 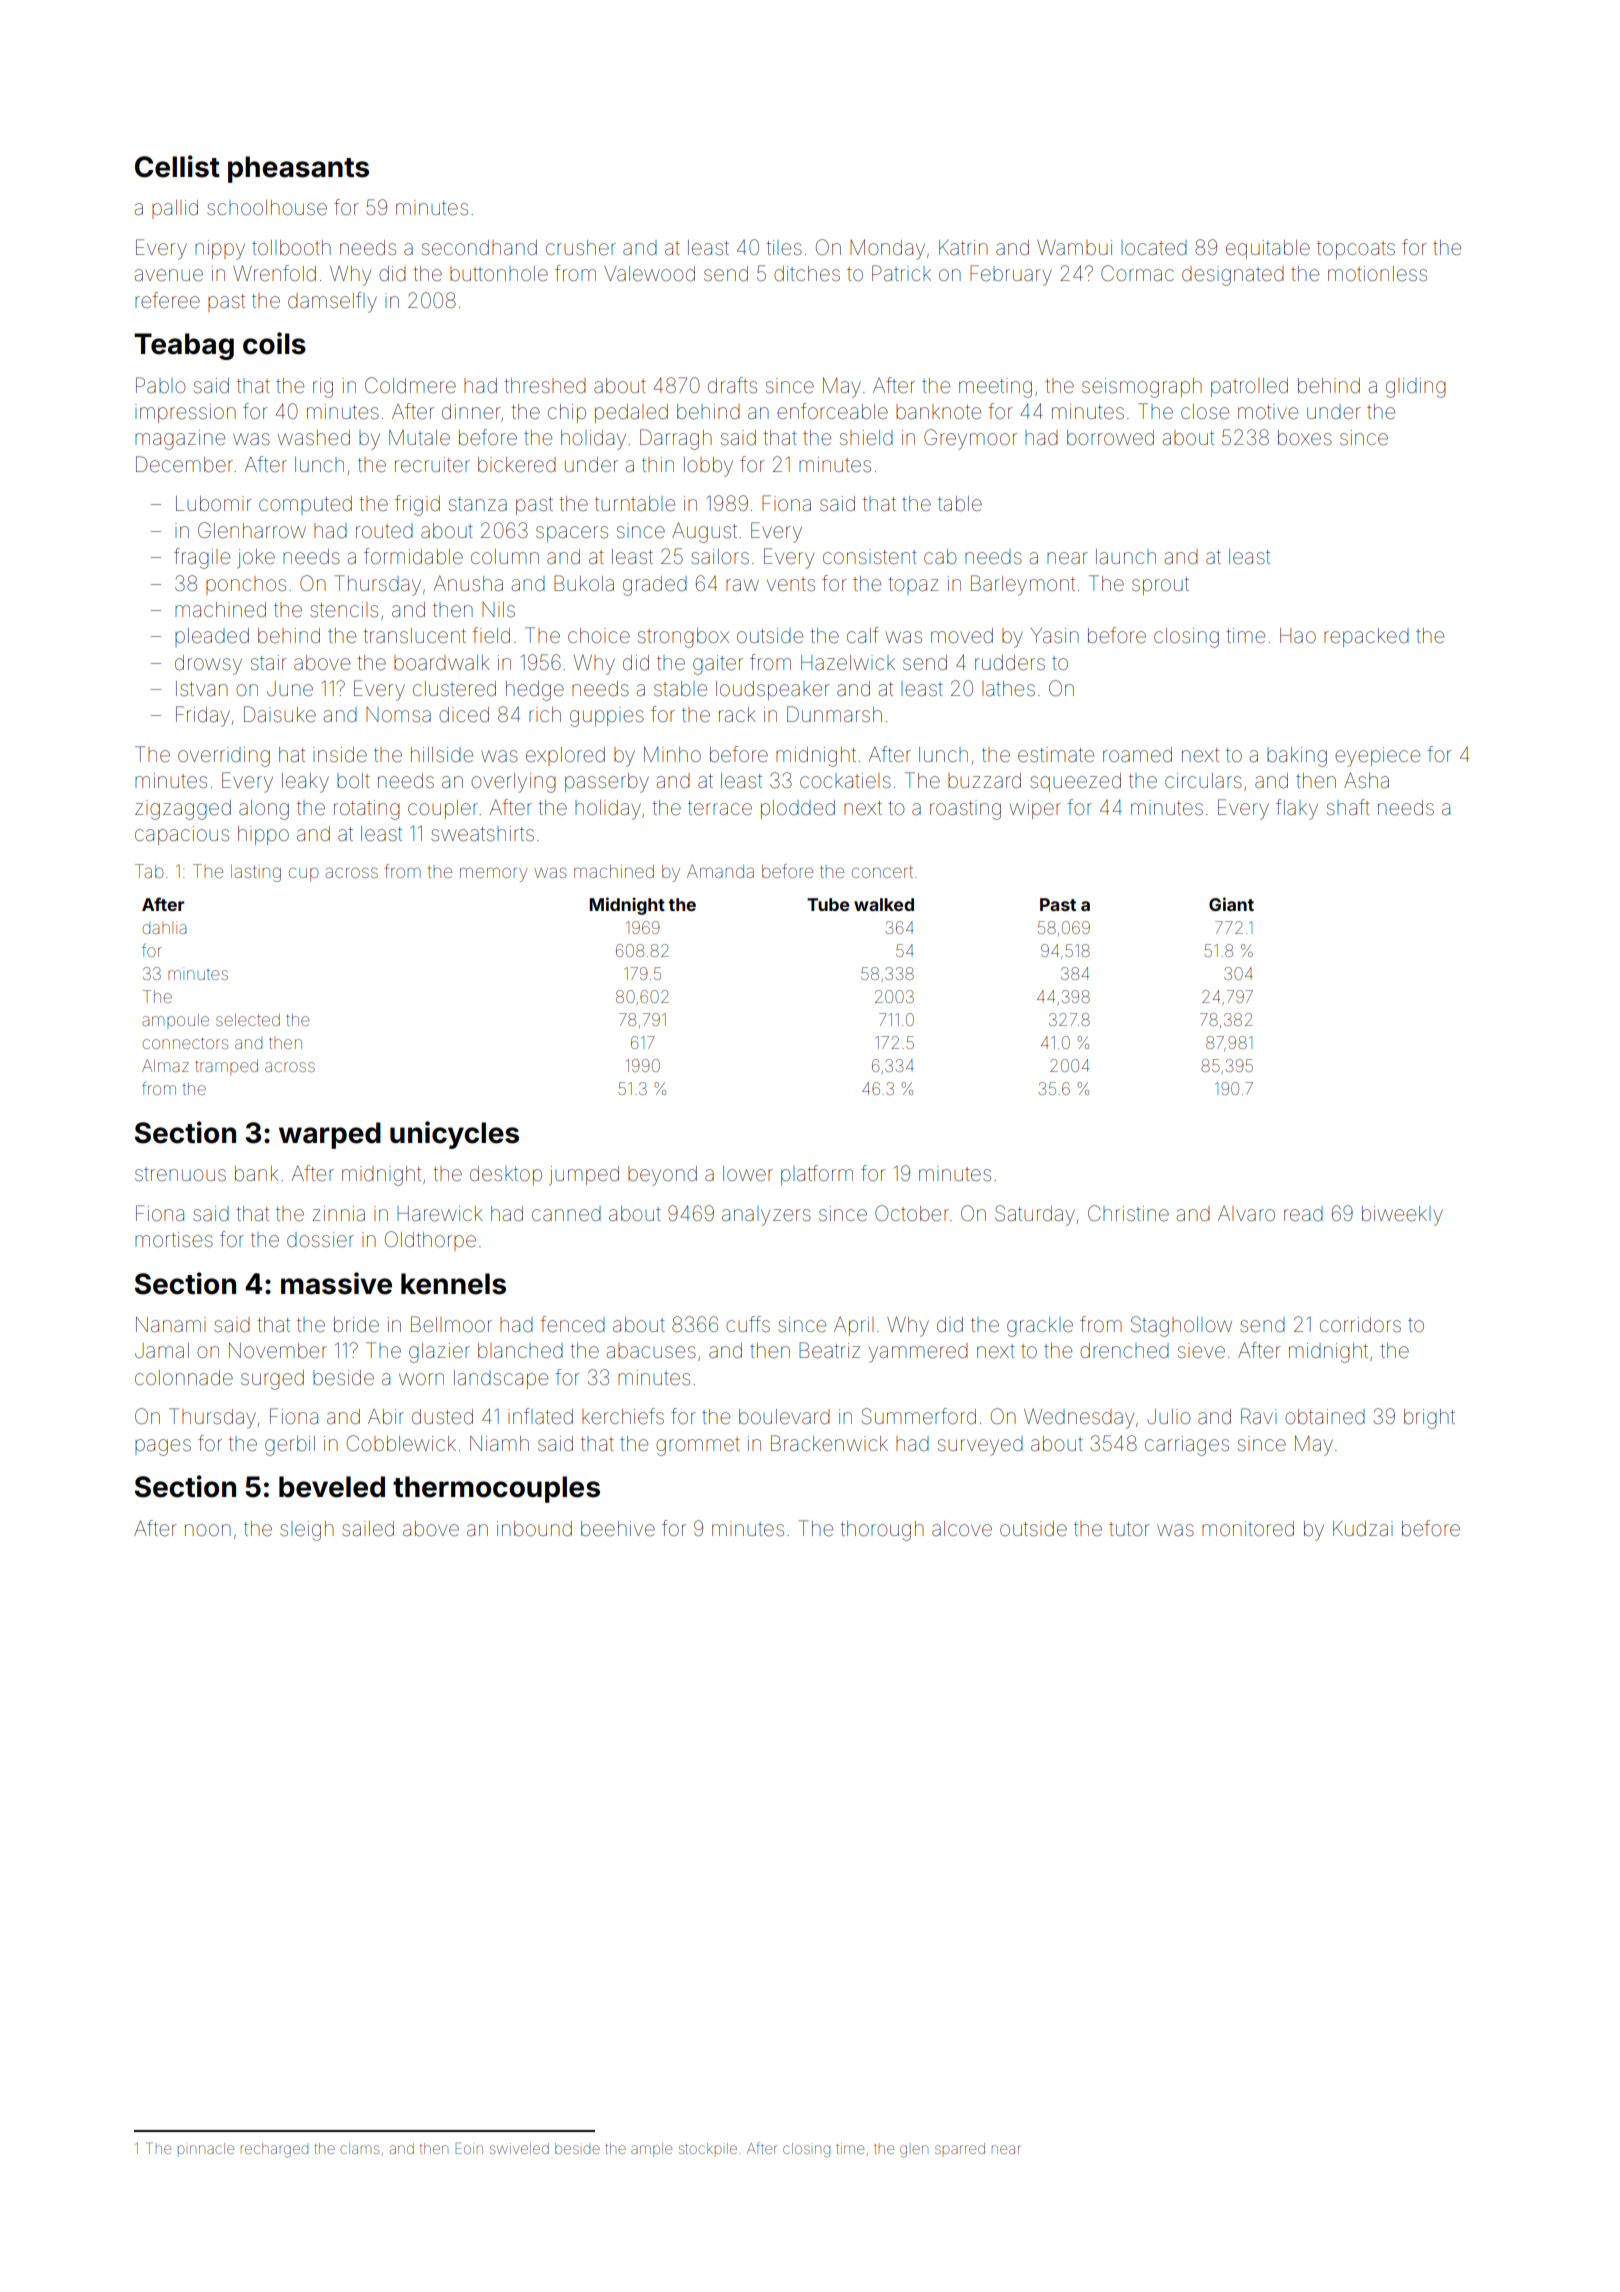 I want to click on thorough, so click(x=882, y=1531).
